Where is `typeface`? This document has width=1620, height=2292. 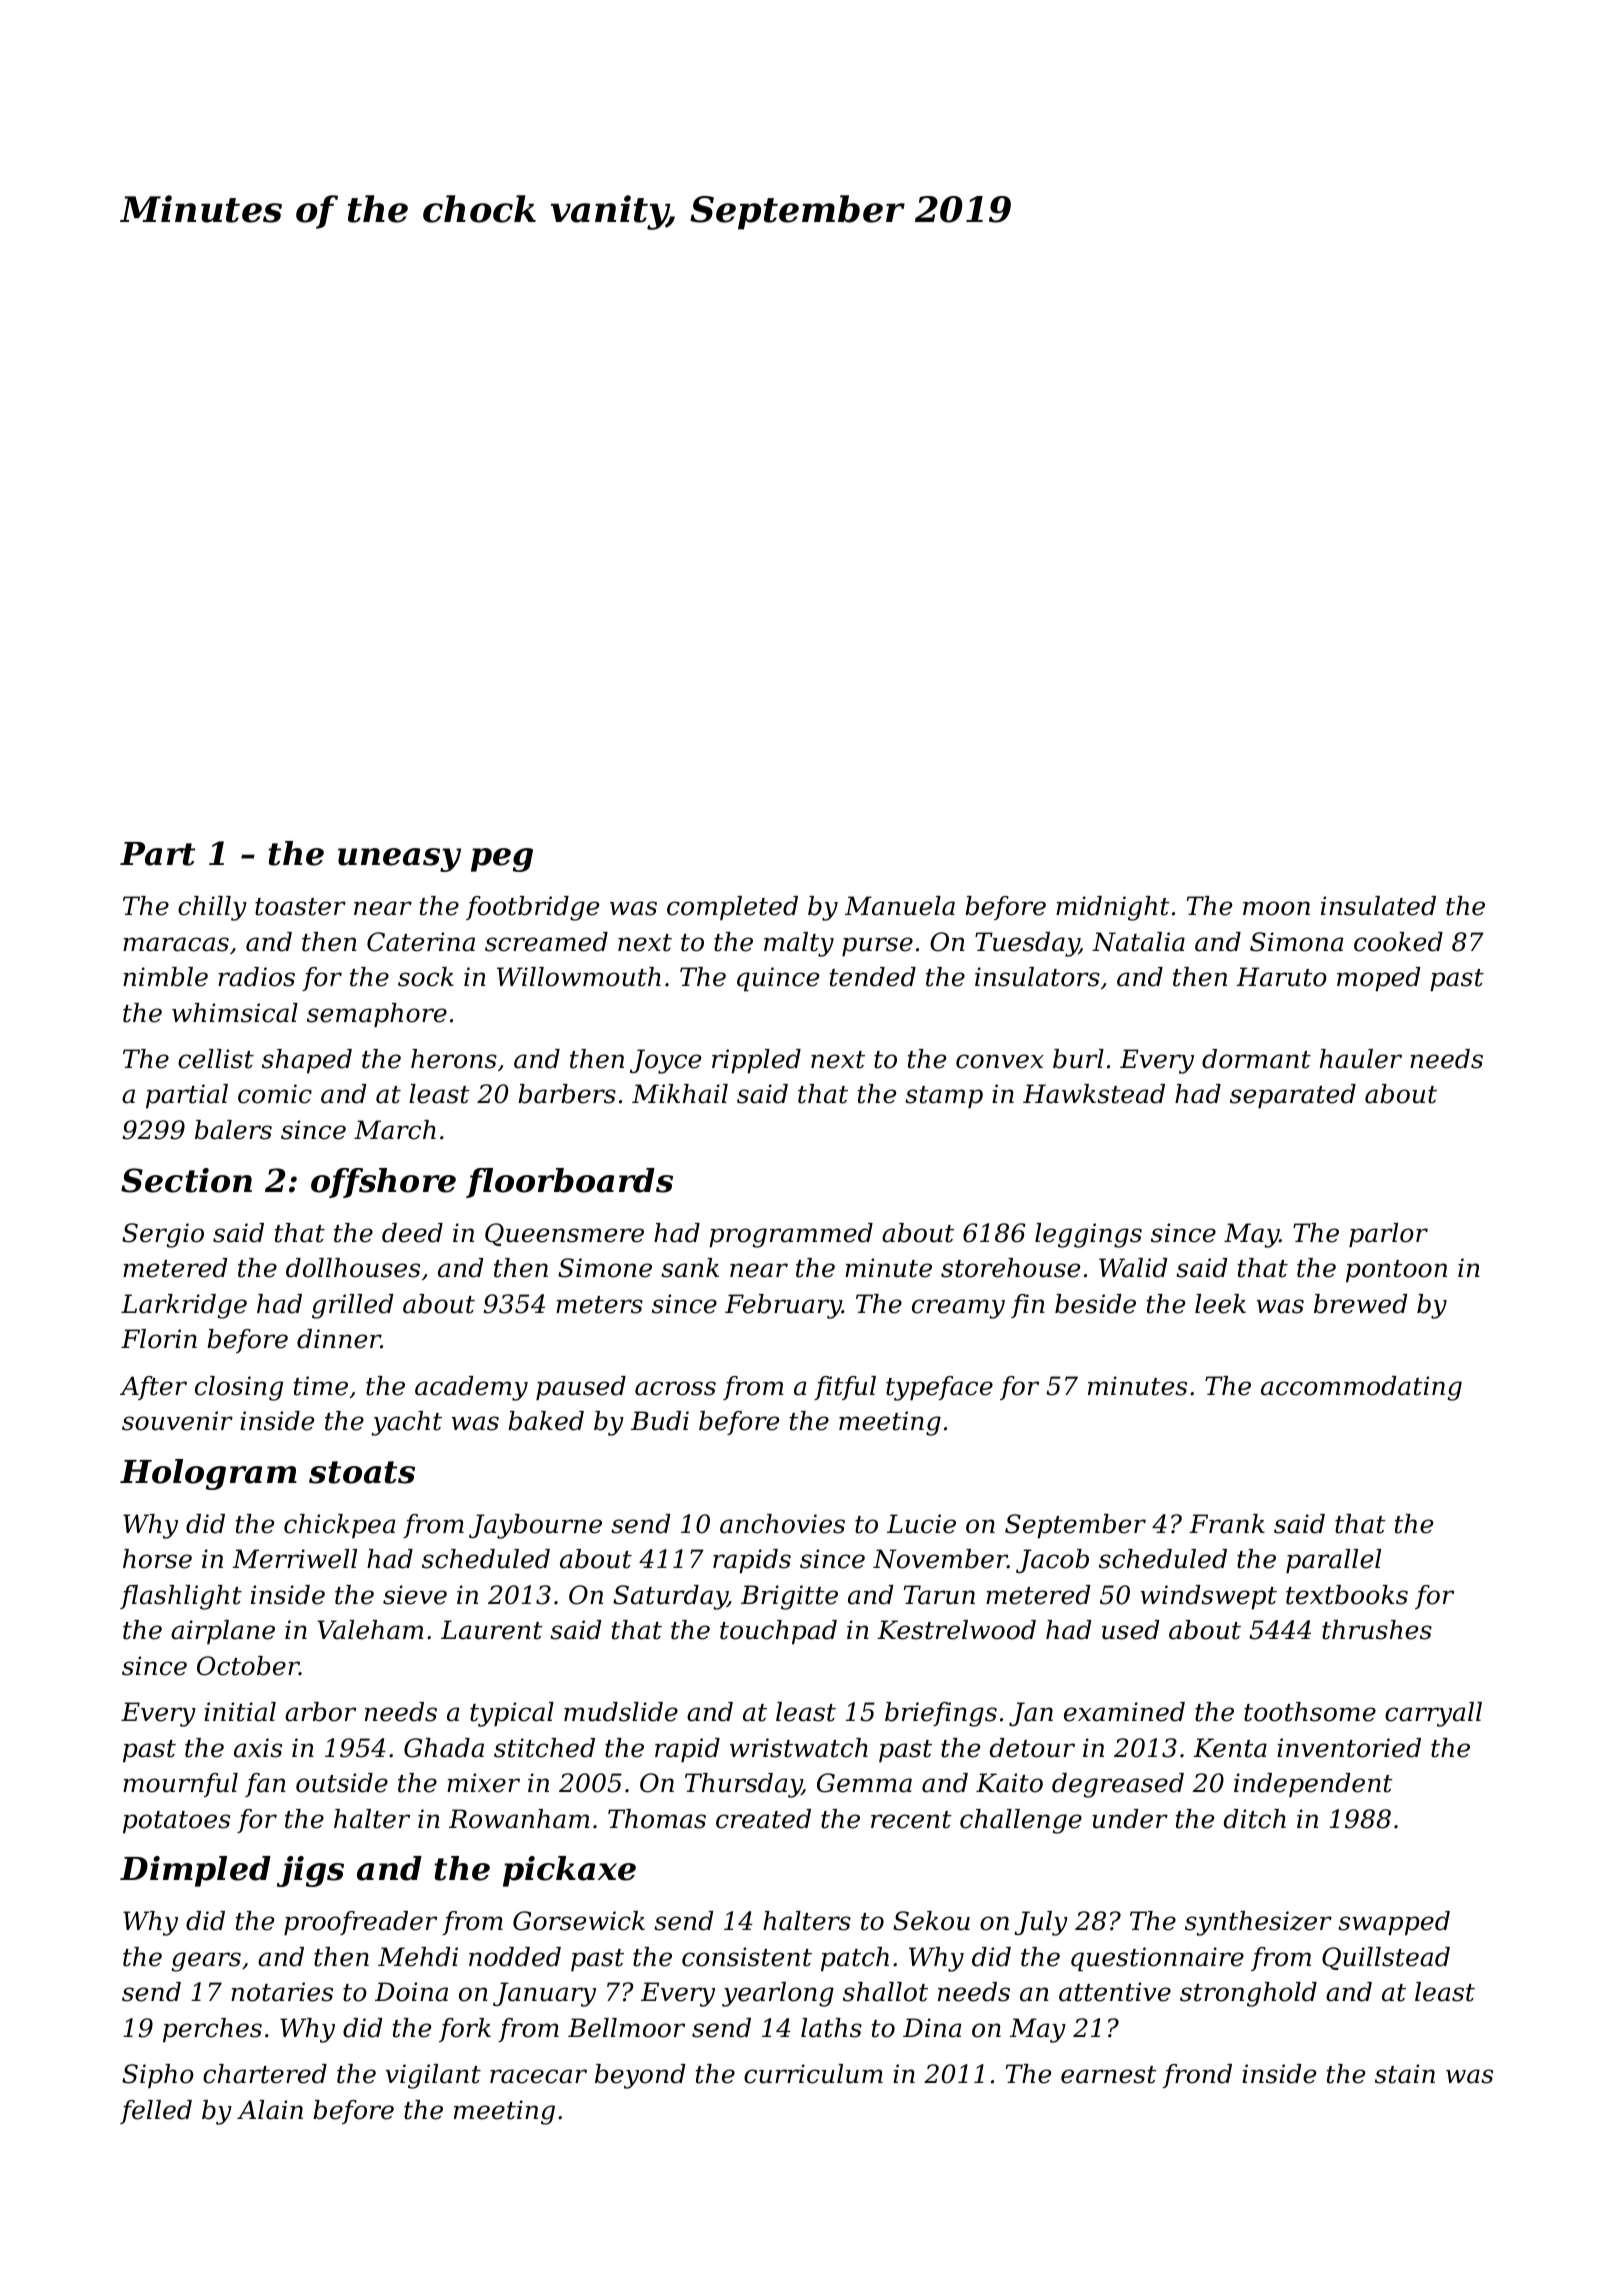 typeface is located at coordinates (939, 1388).
